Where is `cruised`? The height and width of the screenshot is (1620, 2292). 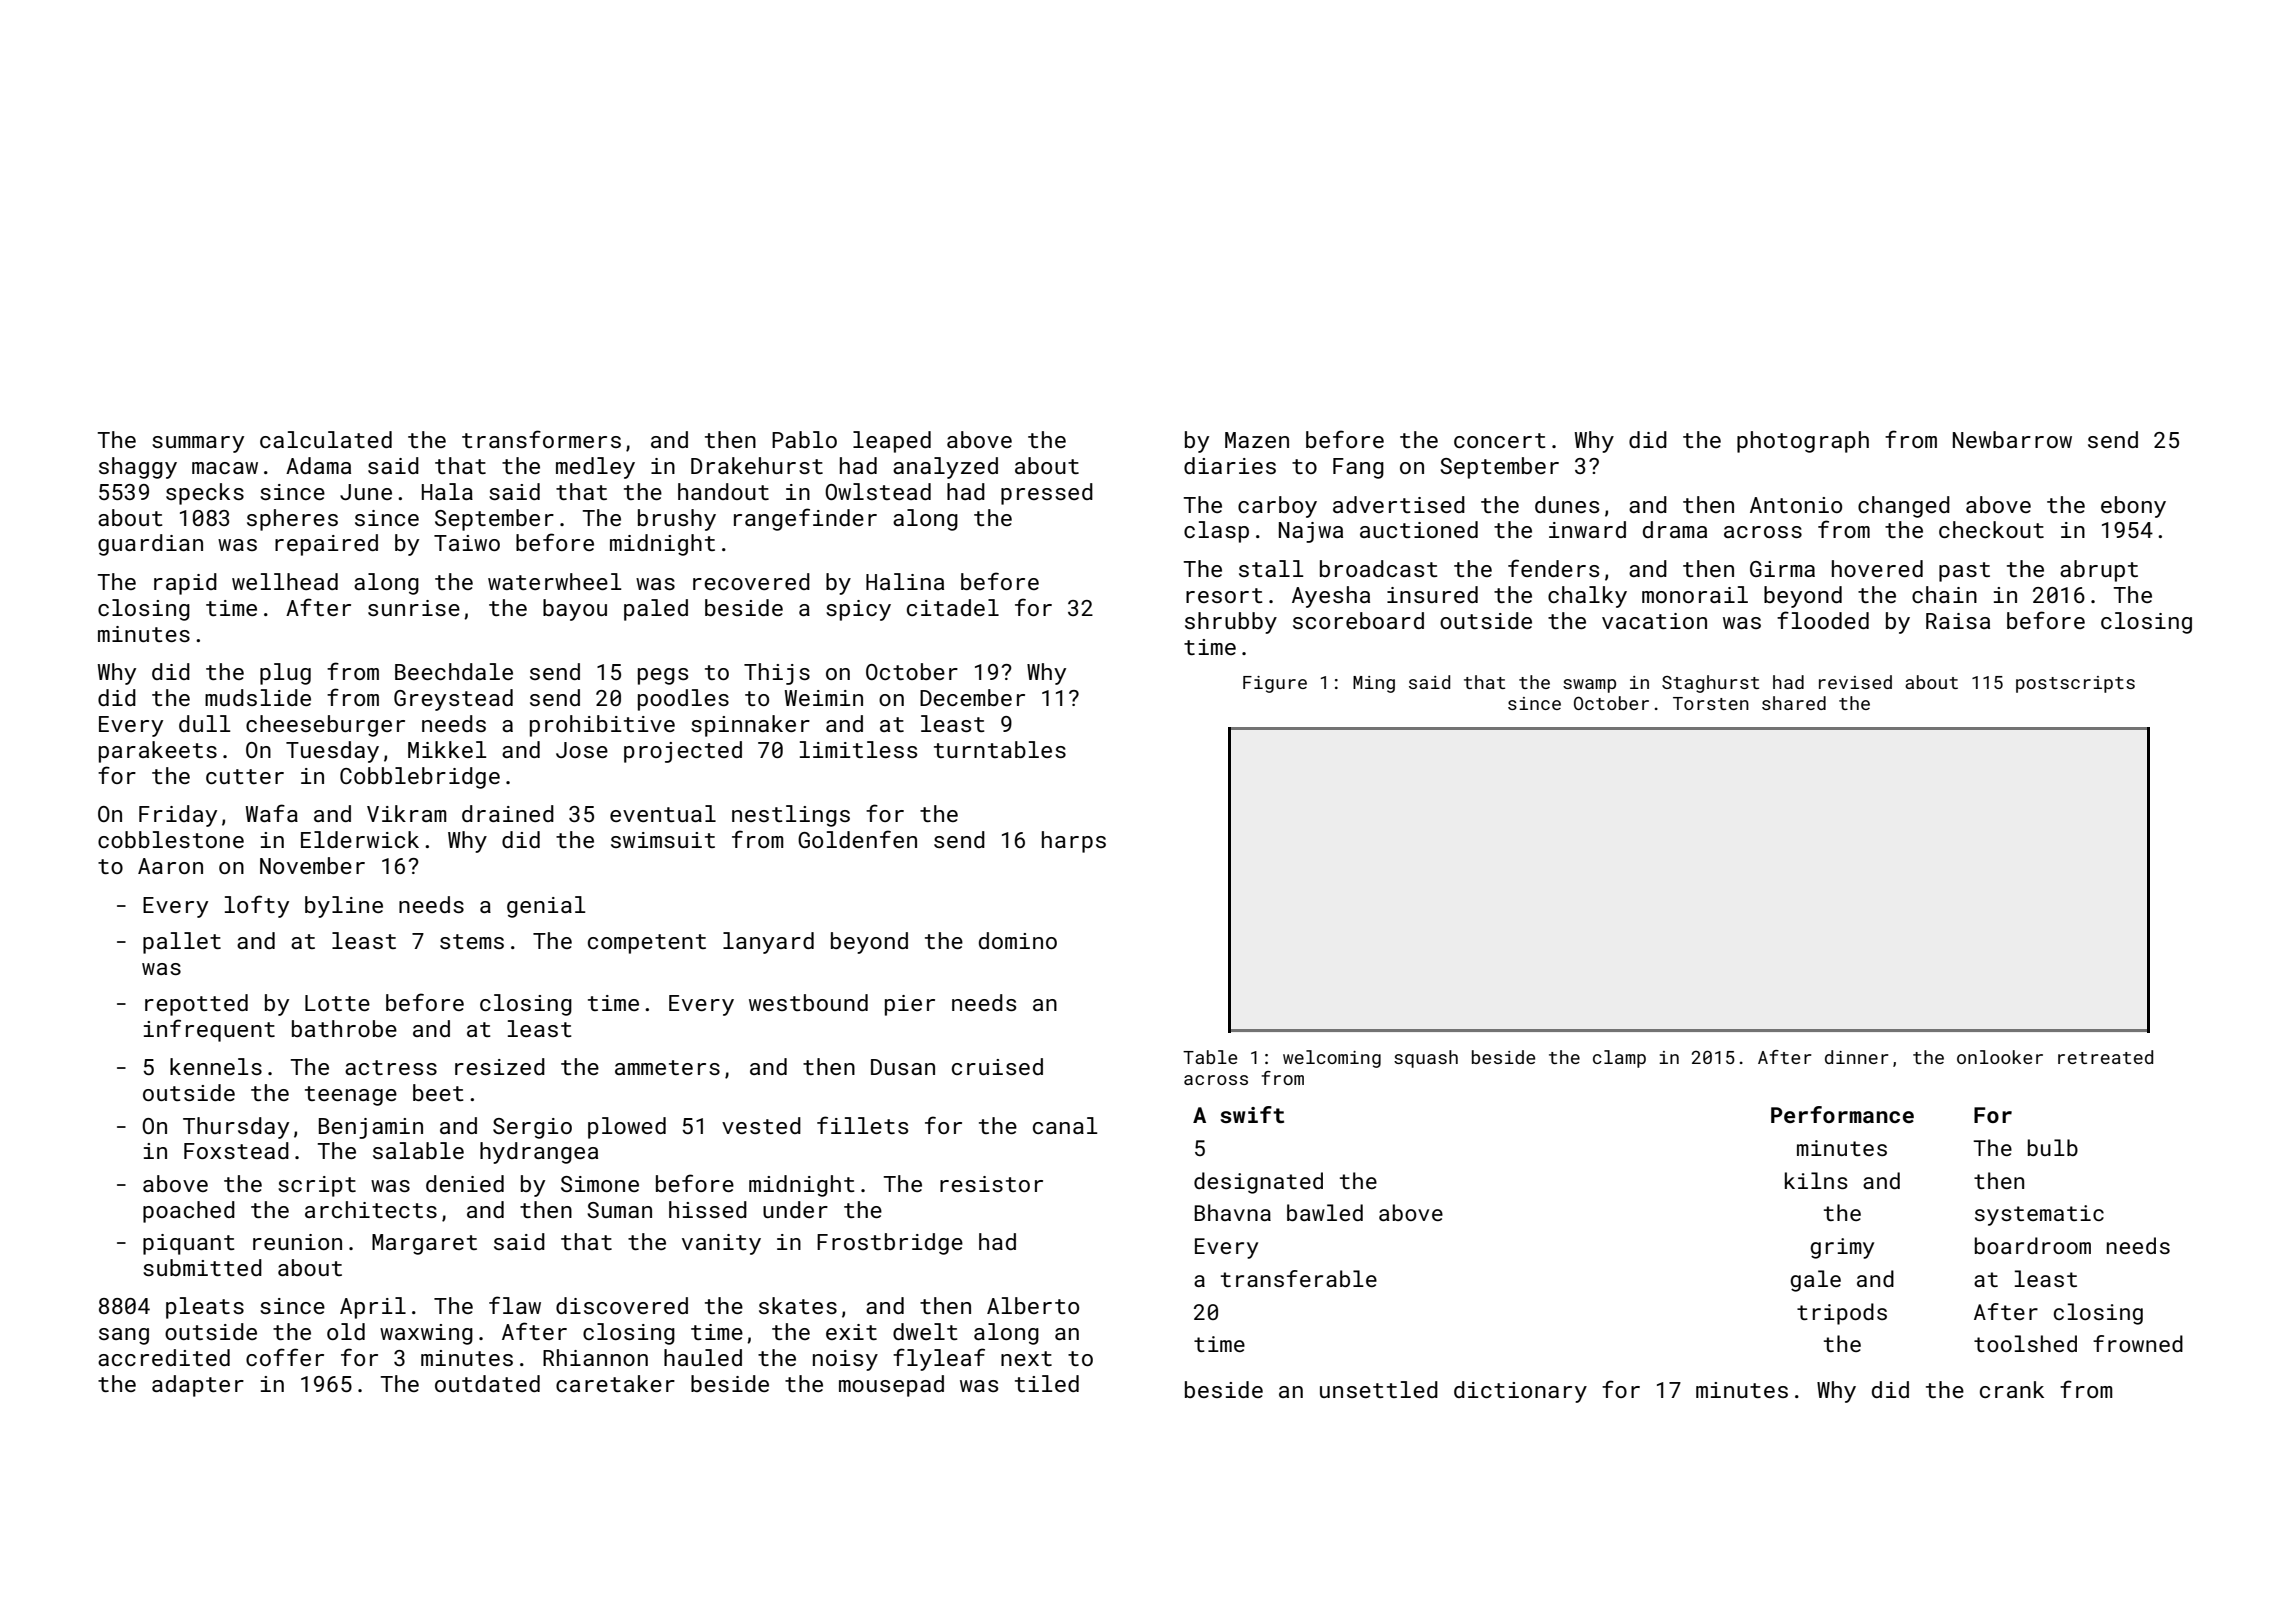
cruised is located at coordinates (997, 1066).
